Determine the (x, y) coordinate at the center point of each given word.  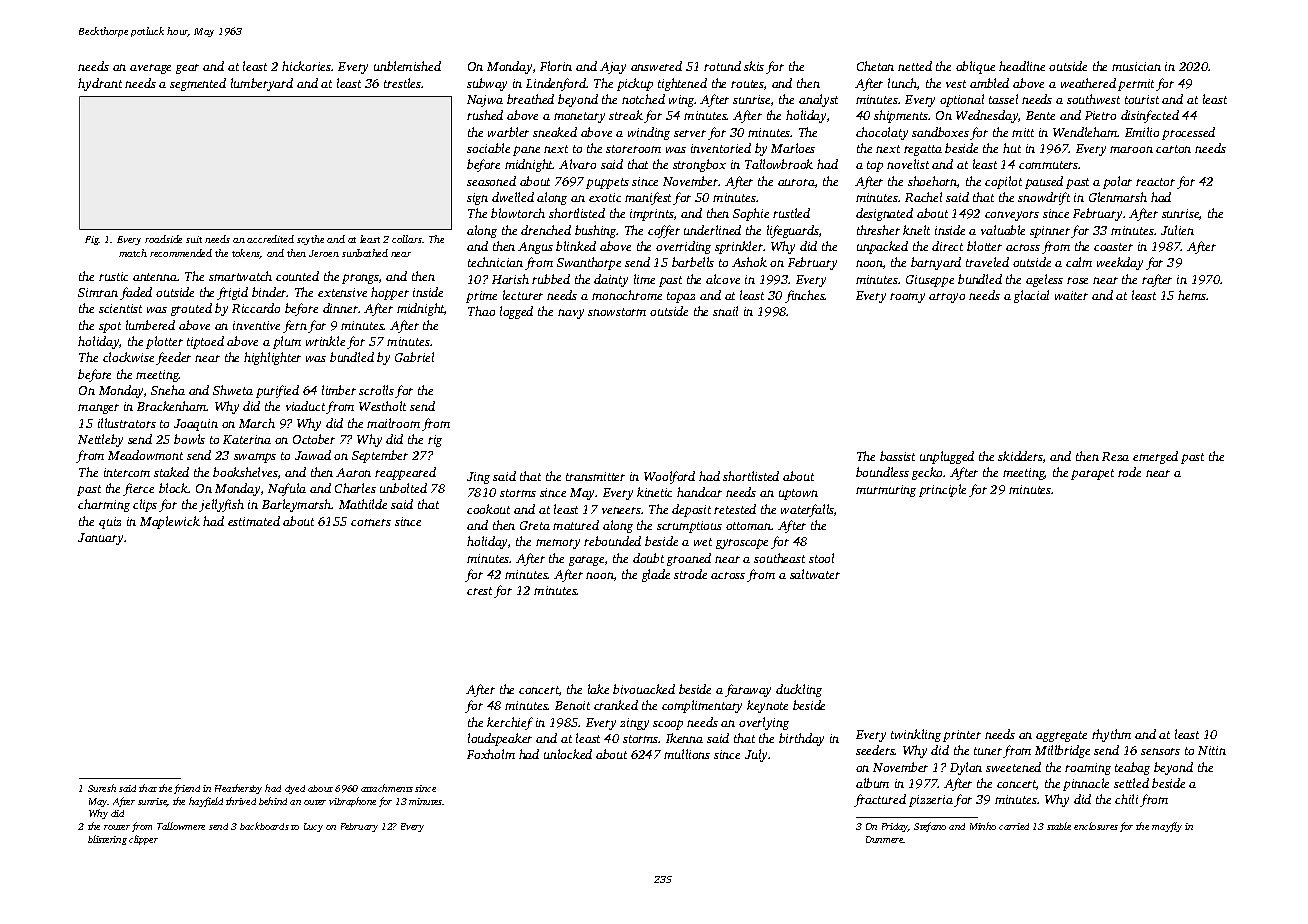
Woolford (669, 477)
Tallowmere (181, 826)
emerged (1155, 457)
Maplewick (170, 522)
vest (956, 84)
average (150, 69)
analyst (818, 100)
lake (598, 689)
